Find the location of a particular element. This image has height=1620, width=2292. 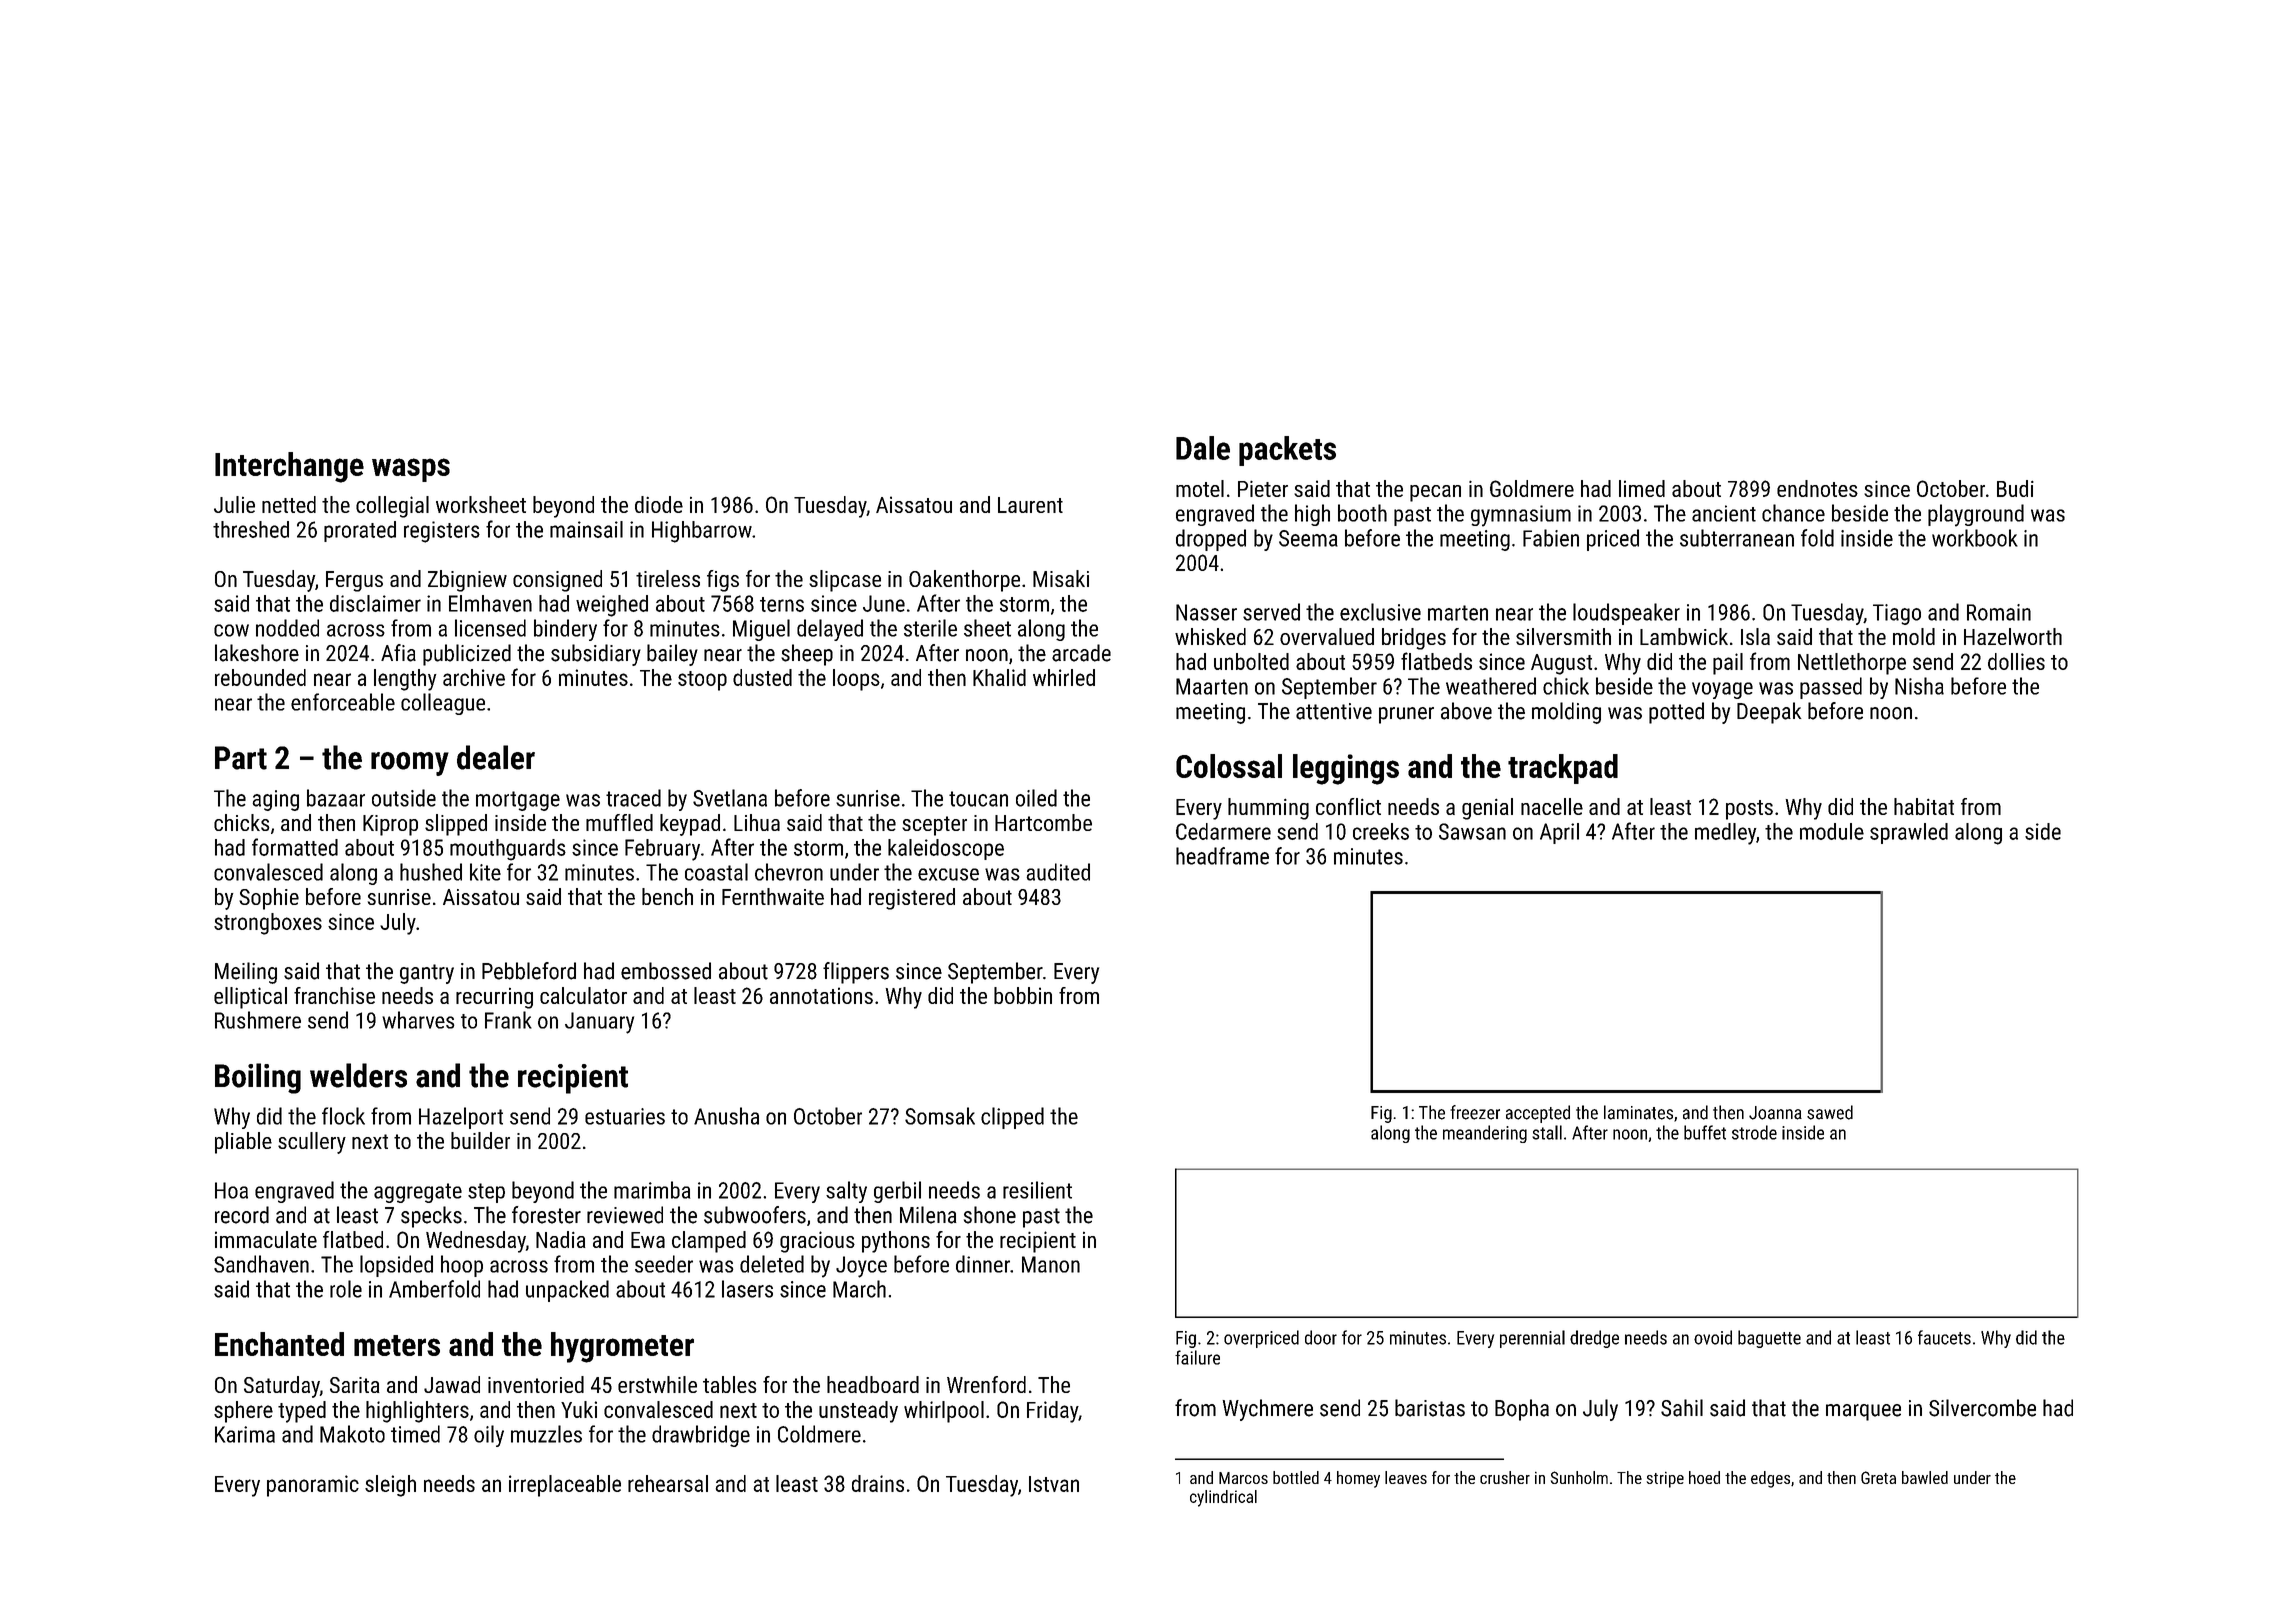

Khalid is located at coordinates (999, 677).
